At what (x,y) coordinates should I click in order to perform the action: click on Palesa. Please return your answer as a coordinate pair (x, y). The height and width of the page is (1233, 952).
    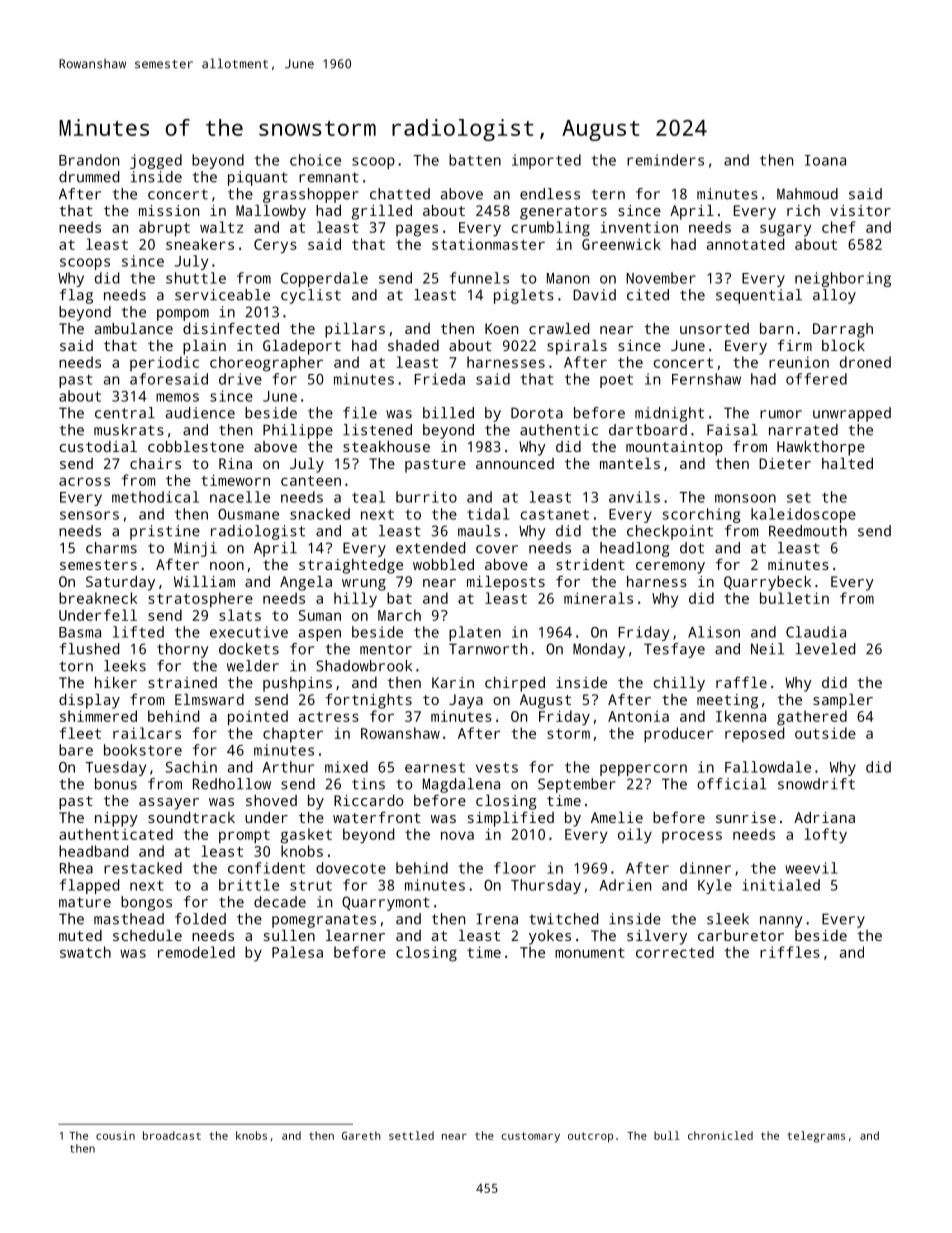
    Looking at the image, I should click on (297, 952).
